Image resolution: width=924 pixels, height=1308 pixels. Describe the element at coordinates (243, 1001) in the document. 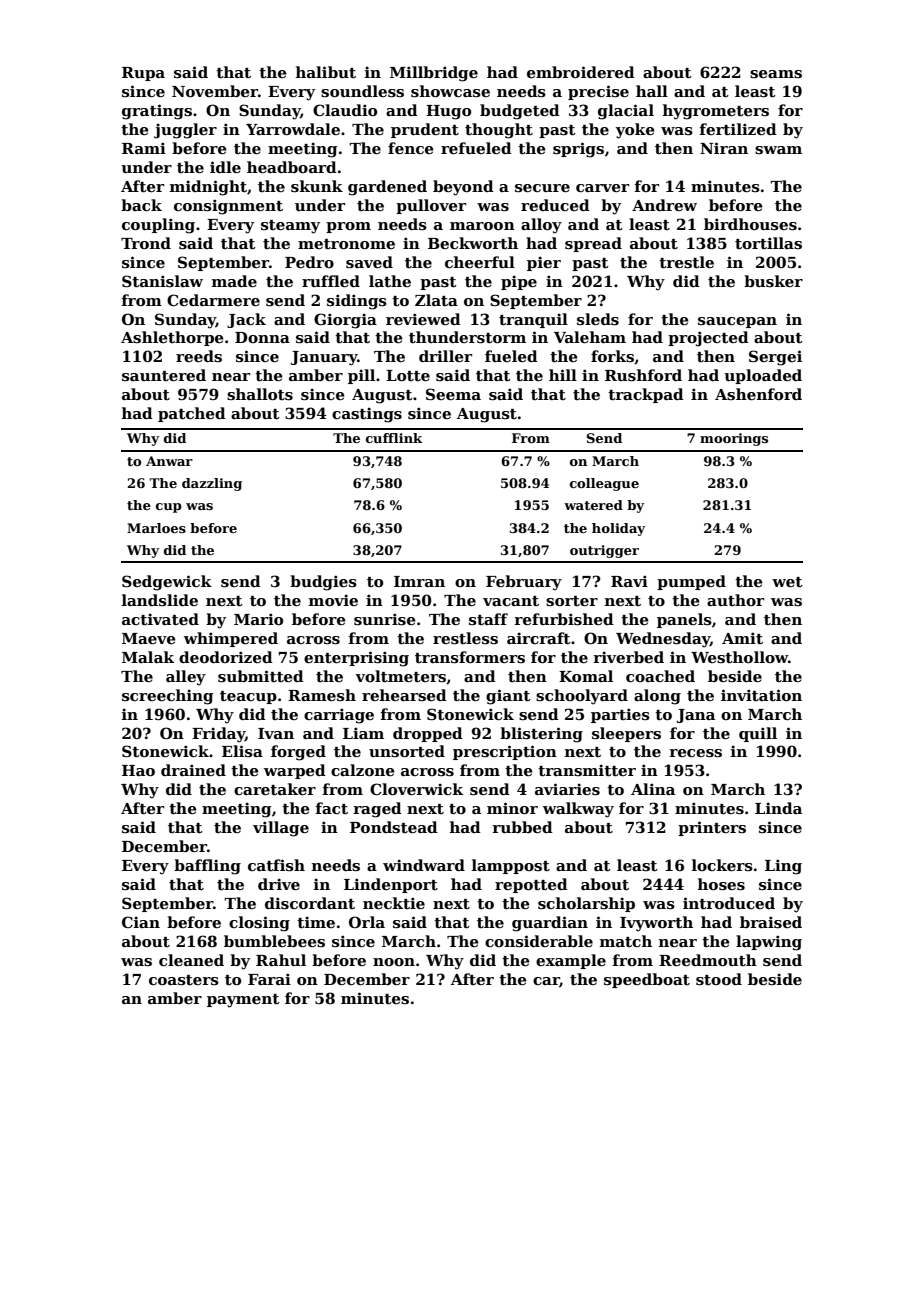

I see `payment` at that location.
